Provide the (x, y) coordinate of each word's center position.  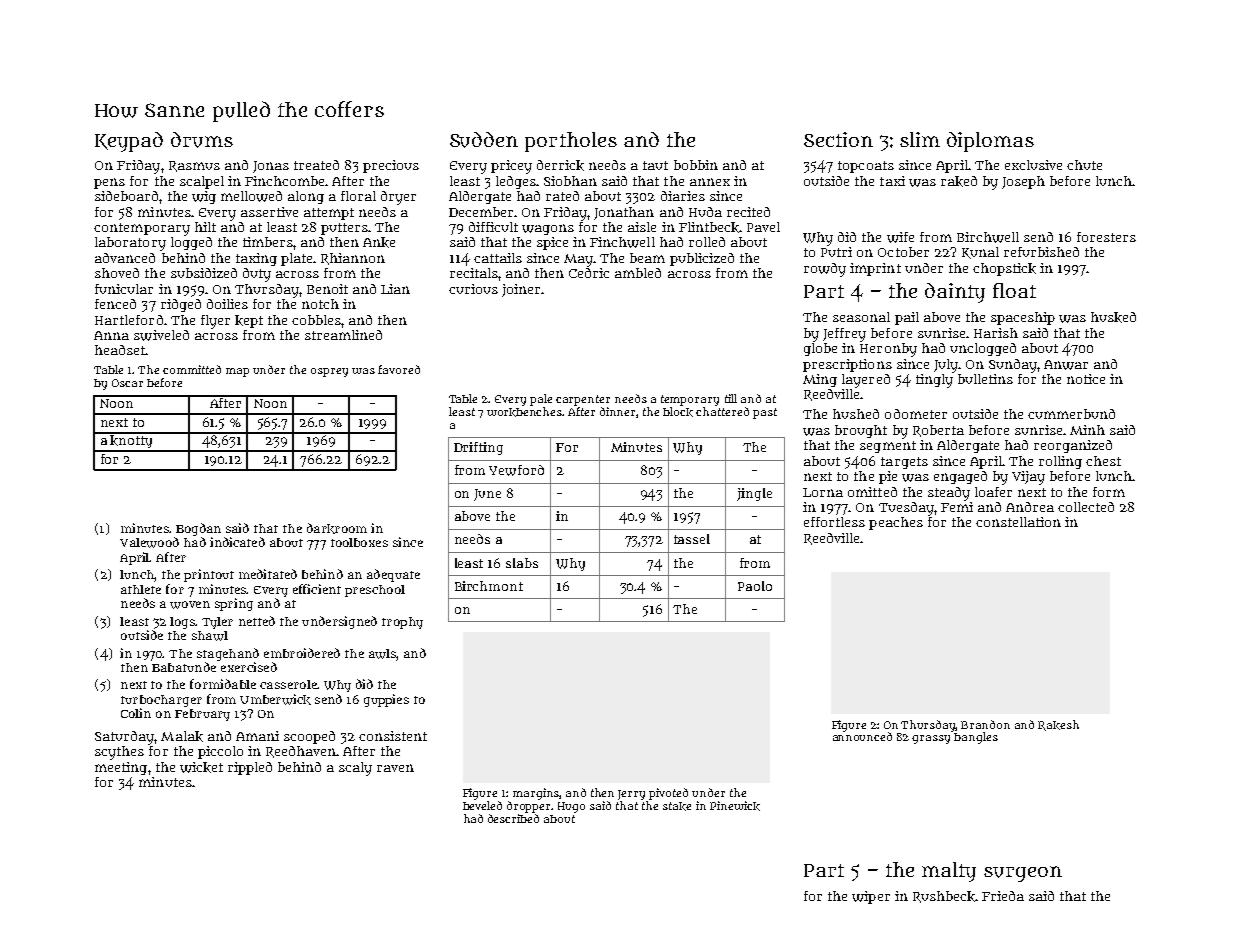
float (1014, 290)
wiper (871, 897)
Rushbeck (944, 897)
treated (316, 165)
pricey (511, 167)
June (487, 495)
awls (382, 654)
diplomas (990, 142)
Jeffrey (844, 335)
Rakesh (1058, 725)
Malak (182, 736)
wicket (201, 767)
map (237, 372)
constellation (1018, 522)
